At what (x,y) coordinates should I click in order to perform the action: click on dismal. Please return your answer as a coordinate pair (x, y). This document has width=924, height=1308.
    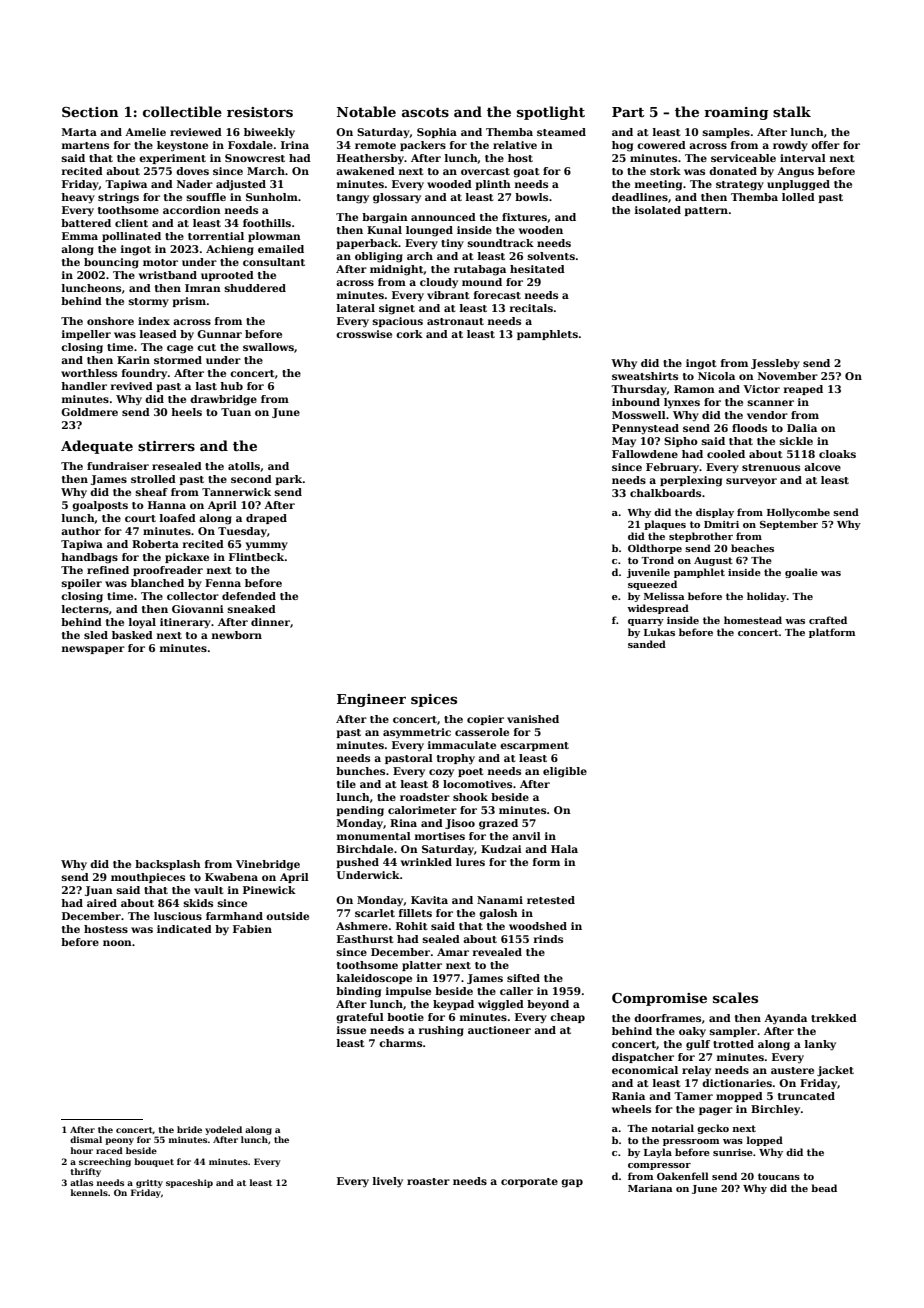
    Looking at the image, I should click on (86, 1139).
